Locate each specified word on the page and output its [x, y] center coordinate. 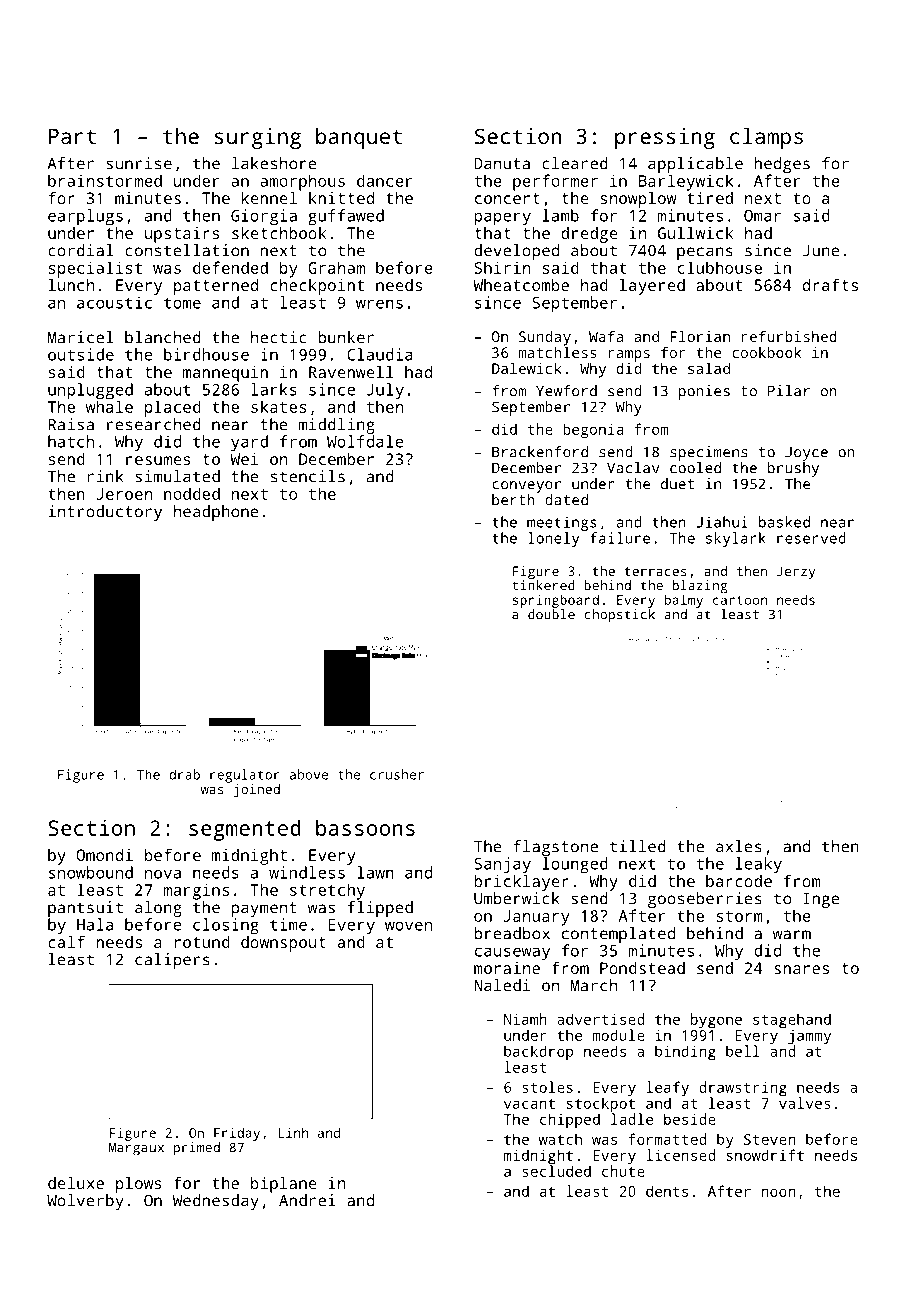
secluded [556, 1171]
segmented [245, 830]
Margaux [136, 1149]
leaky [759, 865]
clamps [766, 138]
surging [258, 138]
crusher [397, 774]
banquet [359, 138]
